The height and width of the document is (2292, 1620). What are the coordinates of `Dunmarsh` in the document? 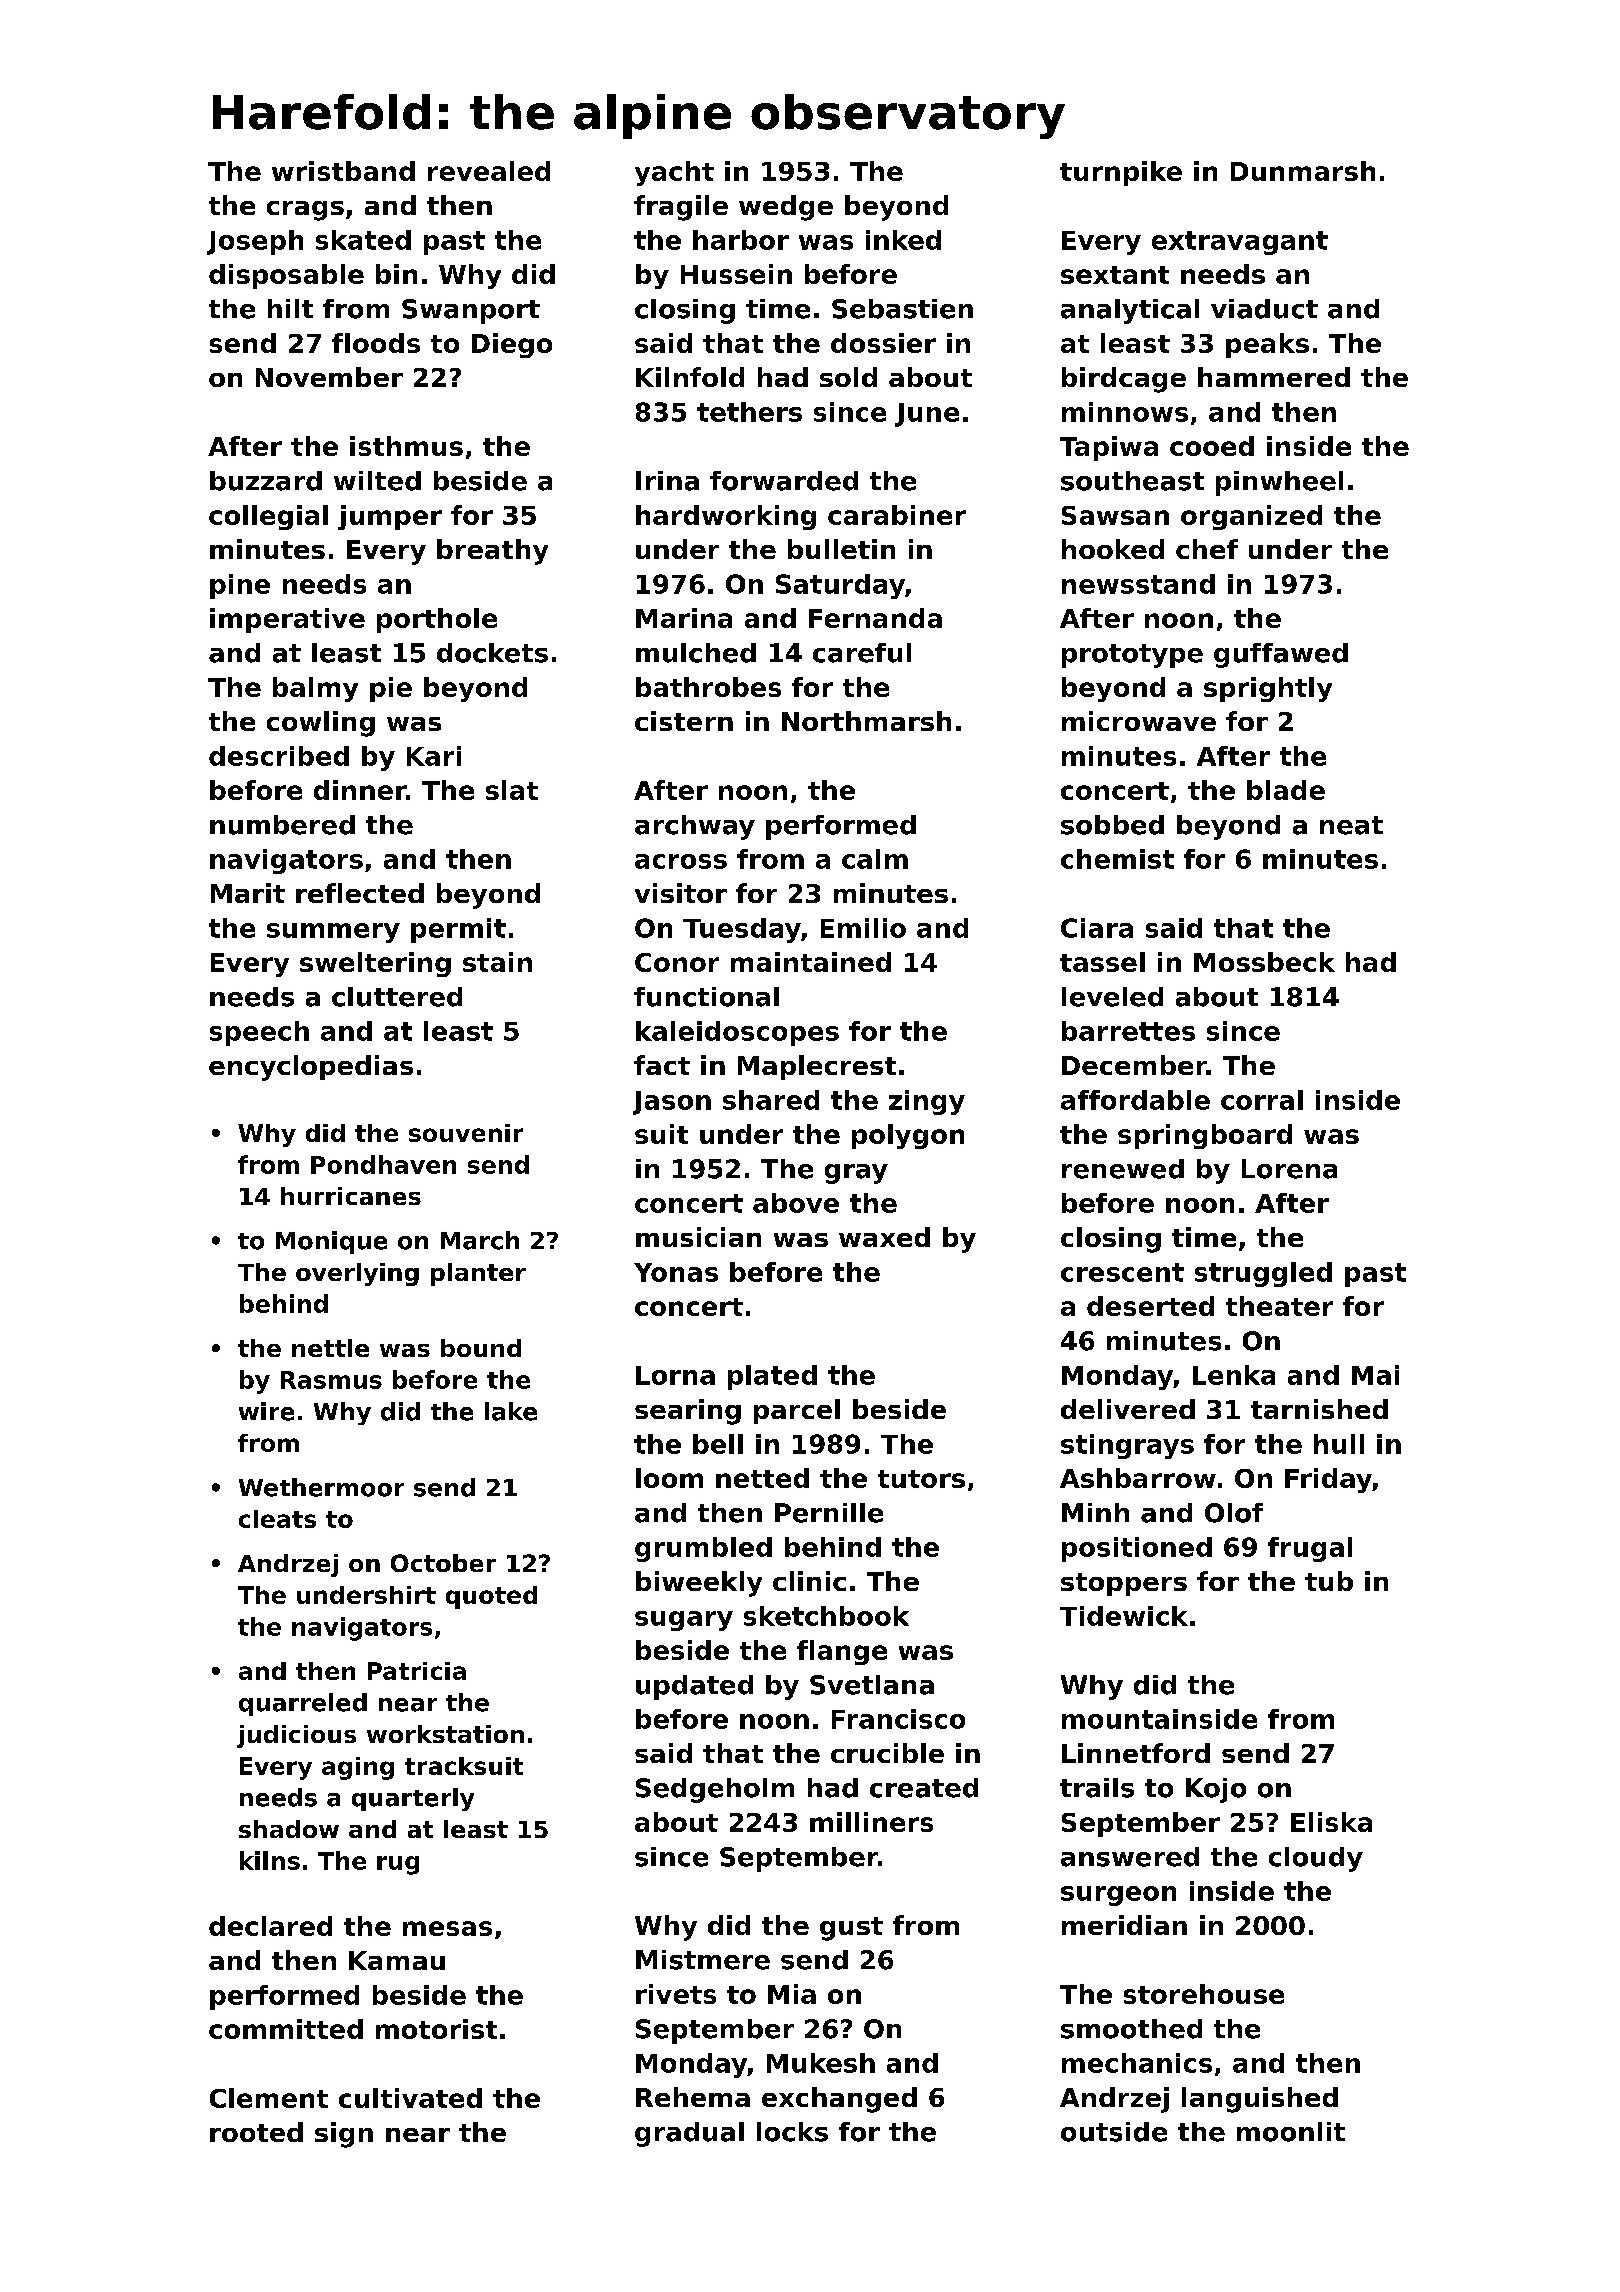 It's located at (1303, 171).
